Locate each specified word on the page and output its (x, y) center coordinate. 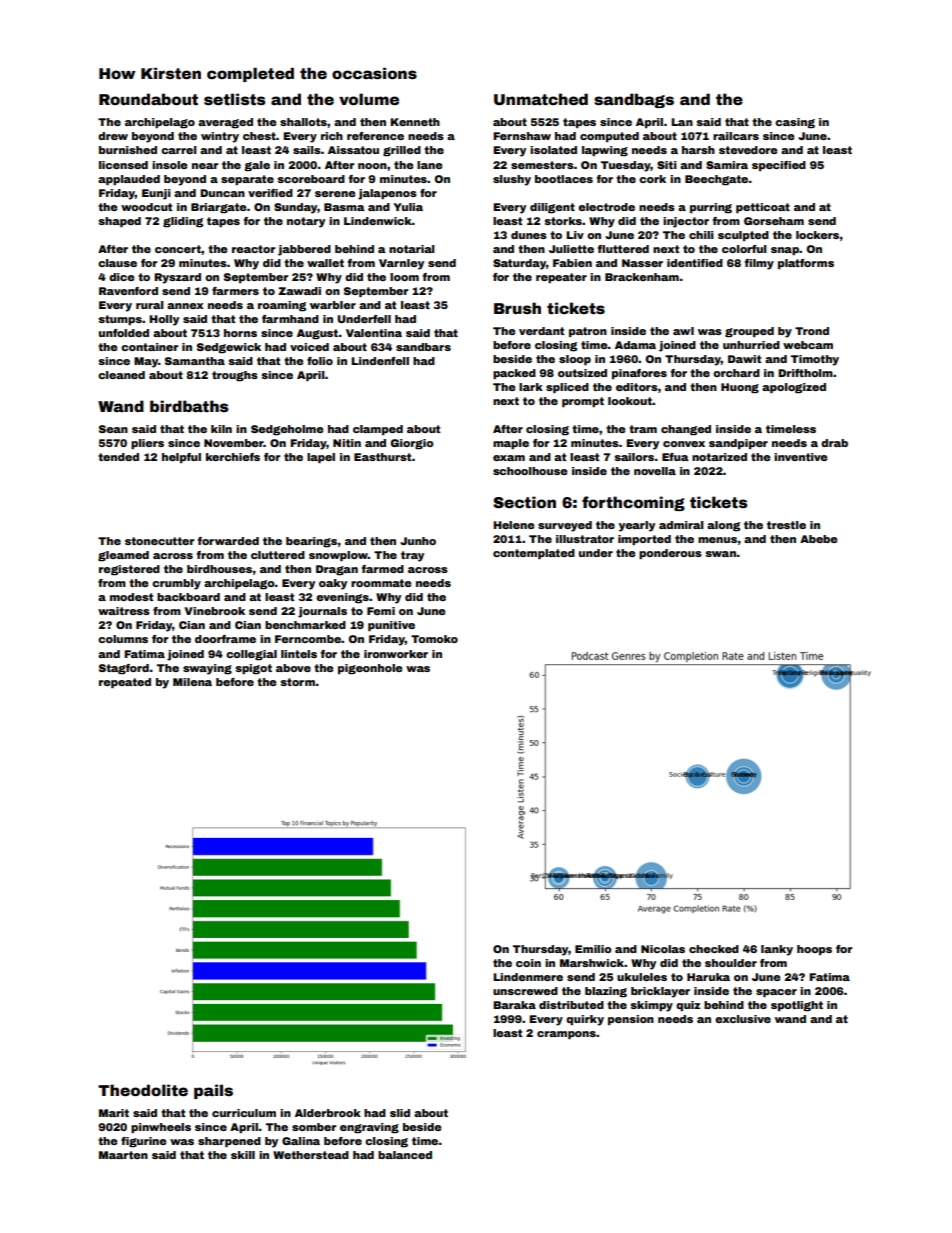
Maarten (123, 1155)
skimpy (651, 1006)
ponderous (670, 554)
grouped (749, 332)
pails (213, 1091)
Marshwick (592, 963)
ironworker (396, 654)
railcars (736, 136)
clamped (378, 430)
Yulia (408, 207)
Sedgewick (229, 348)
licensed (123, 165)
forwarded (228, 541)
